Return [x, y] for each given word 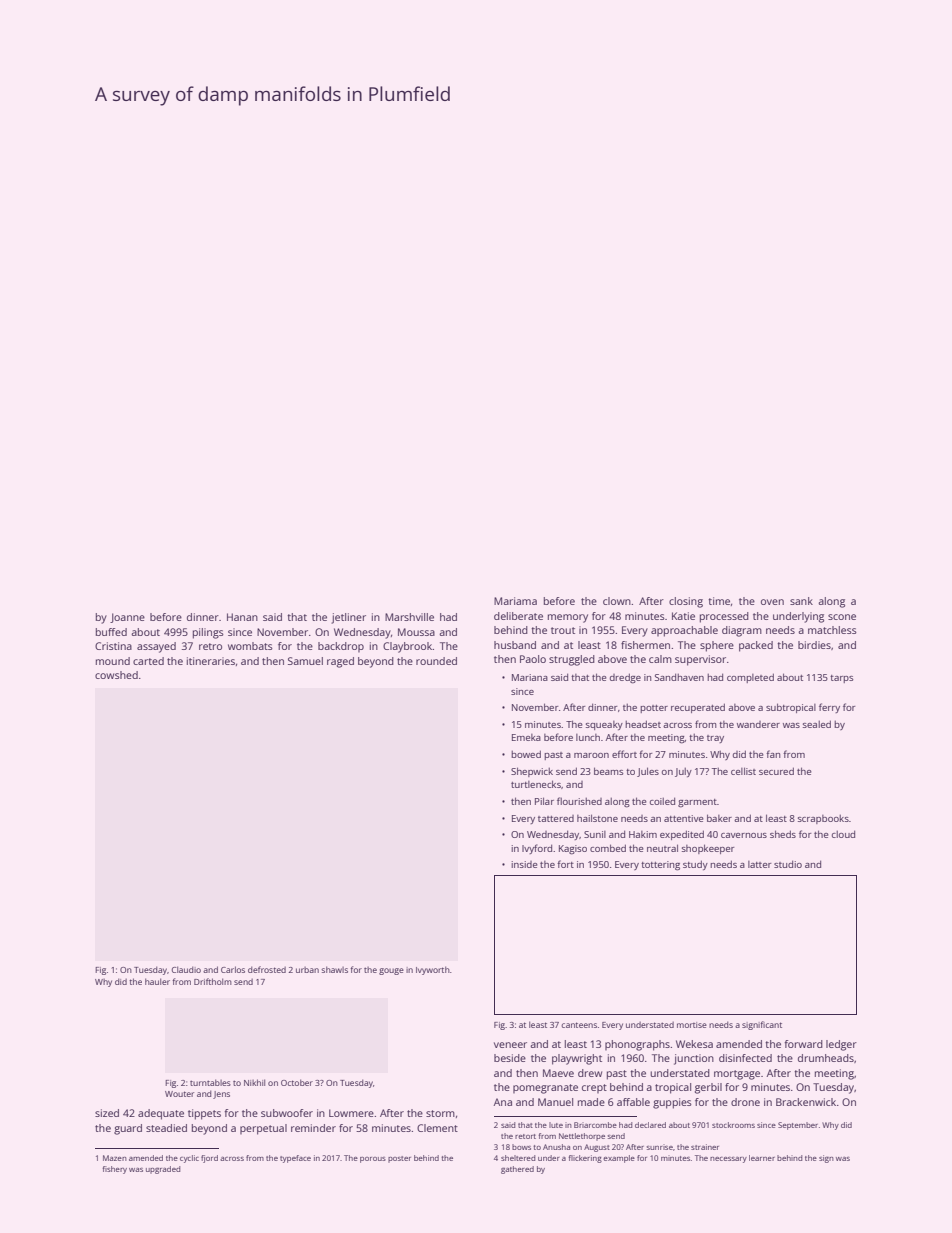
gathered [517, 1170]
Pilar [544, 801]
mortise [692, 1025]
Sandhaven [679, 677]
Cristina [113, 646]
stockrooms [733, 1125]
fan [773, 754]
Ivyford [537, 849]
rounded [436, 661]
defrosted [267, 969]
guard [128, 1129]
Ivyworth [433, 970]
